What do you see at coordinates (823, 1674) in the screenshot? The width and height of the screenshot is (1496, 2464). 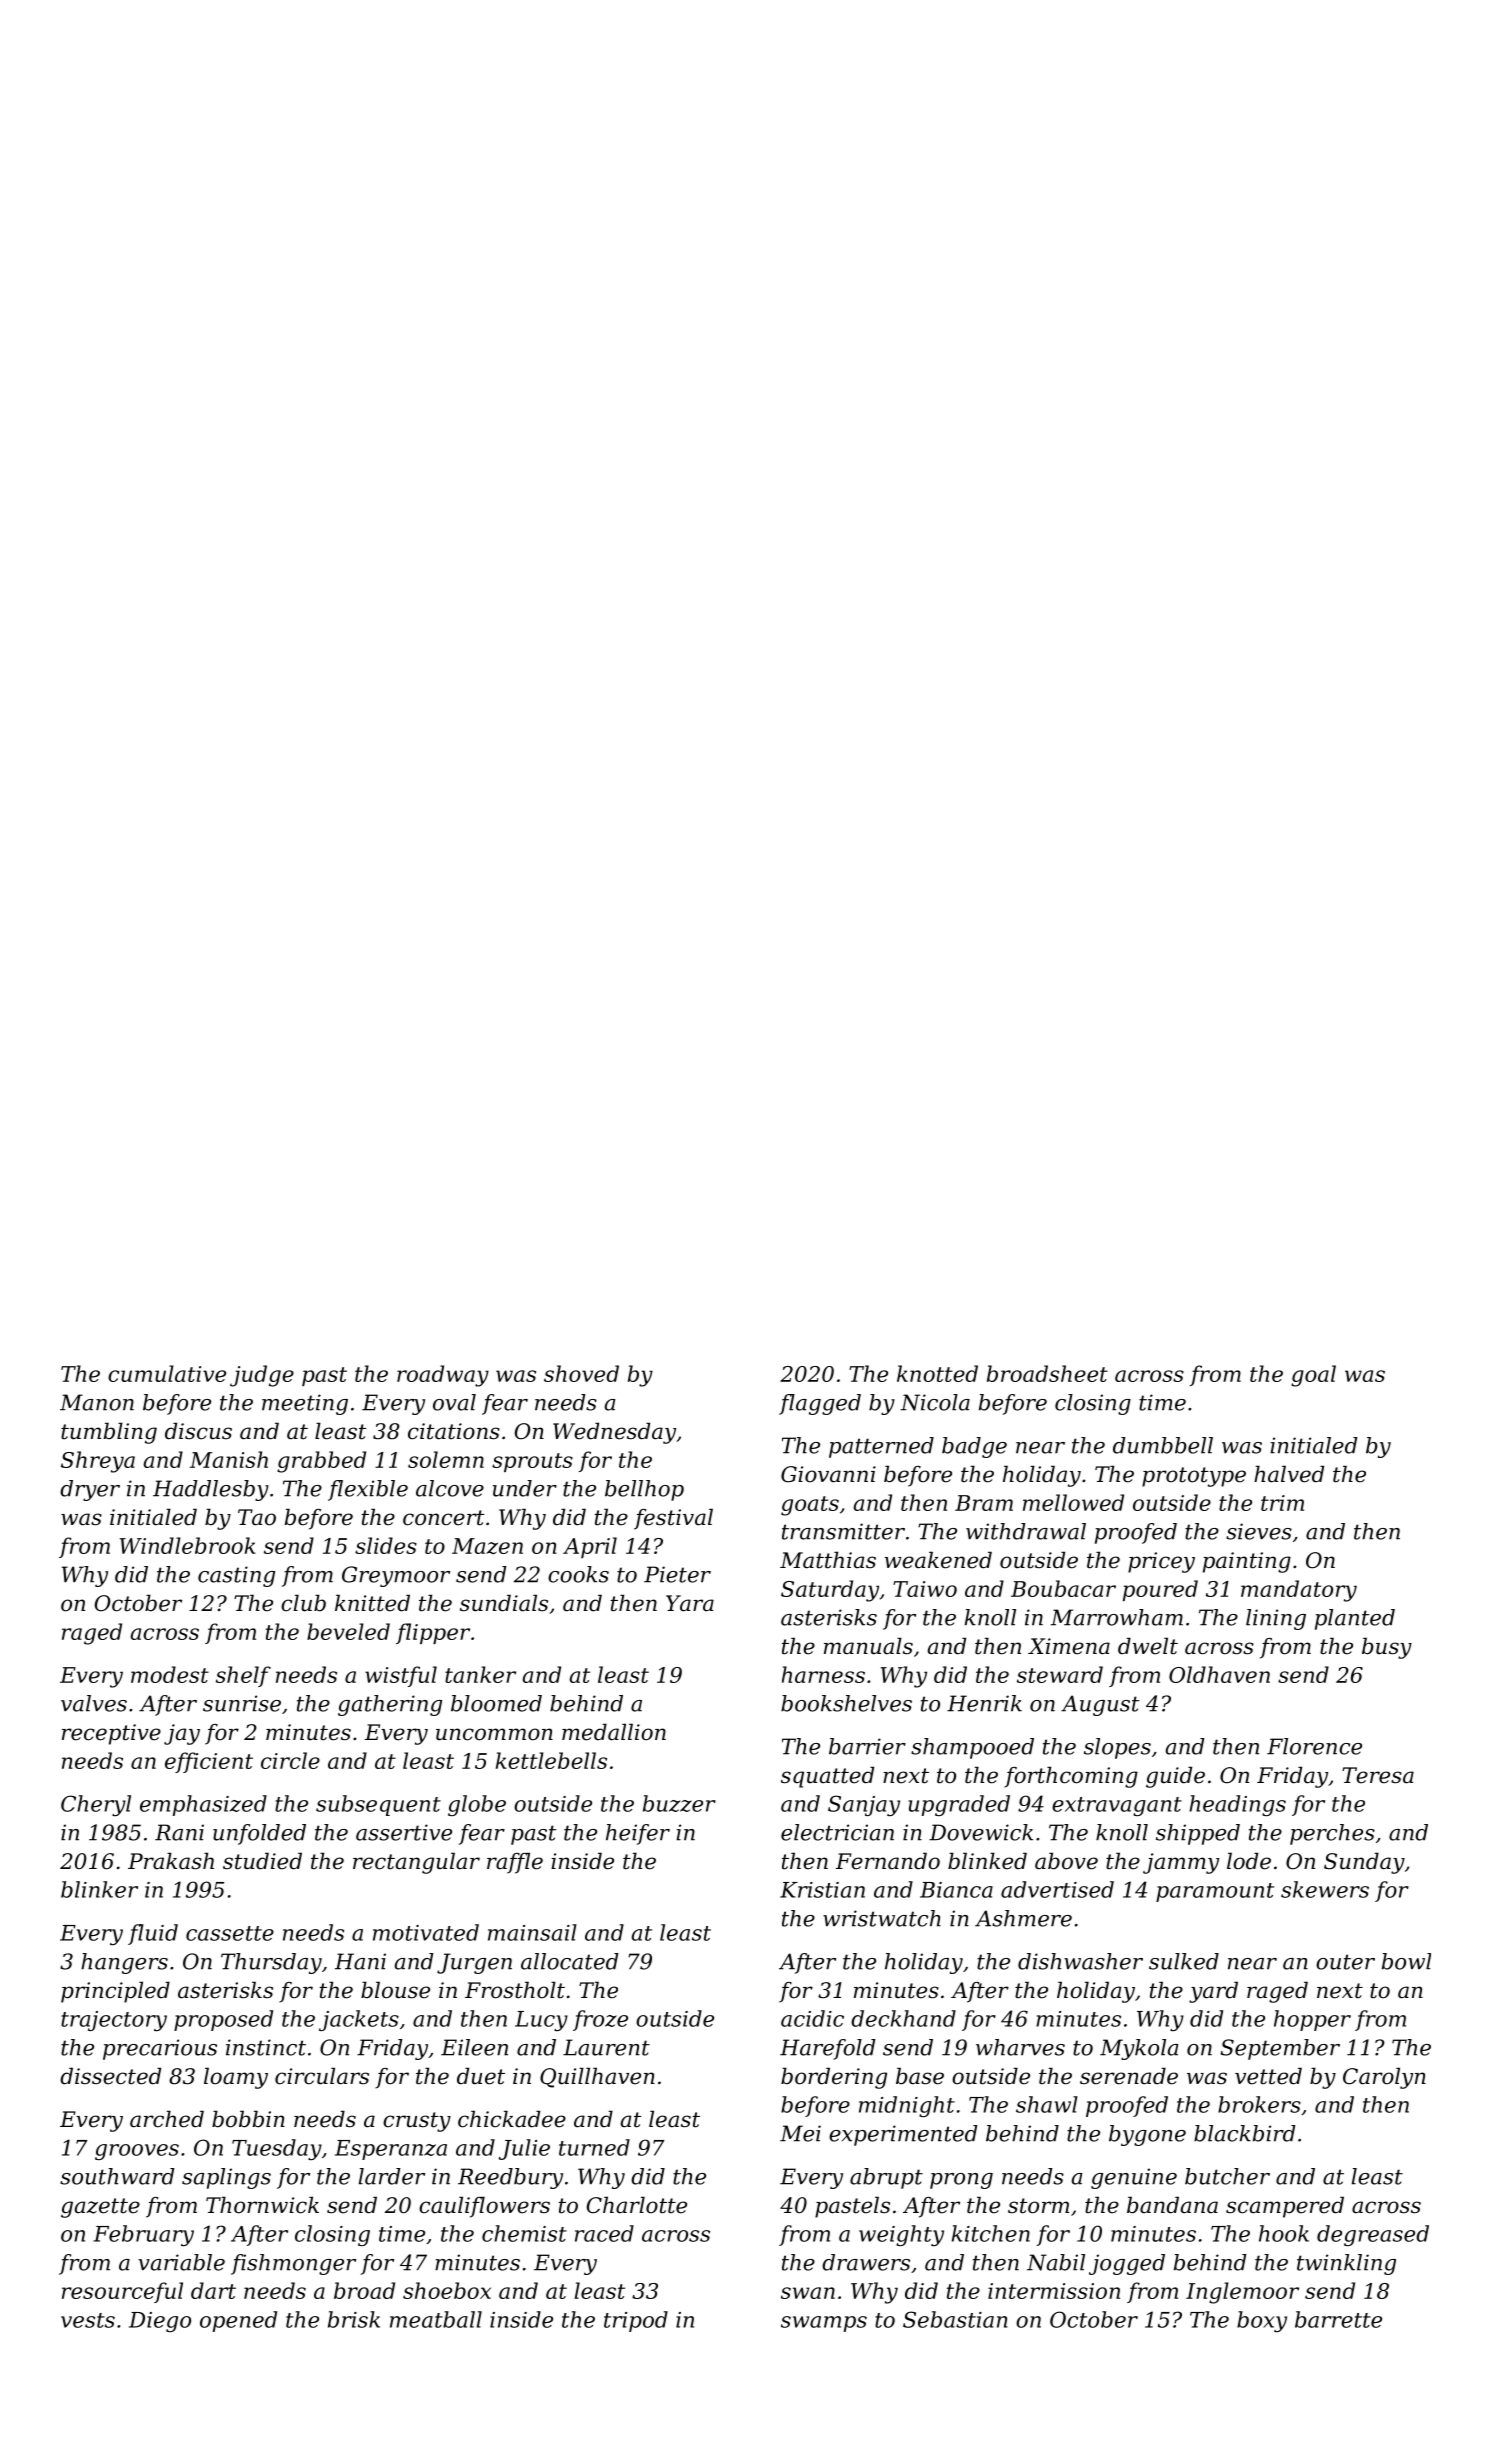 I see `harness` at bounding box center [823, 1674].
